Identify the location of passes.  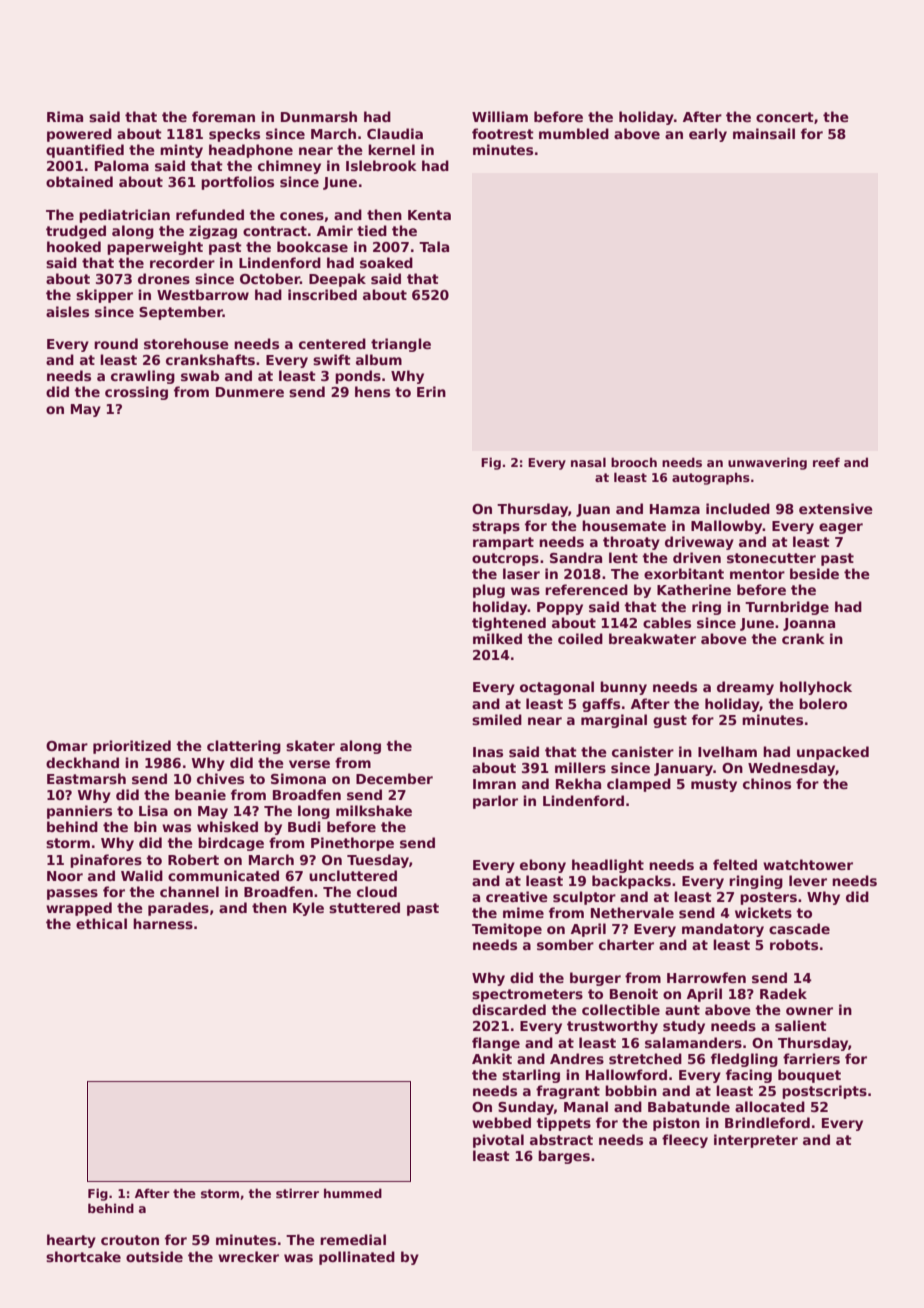
(72, 894).
